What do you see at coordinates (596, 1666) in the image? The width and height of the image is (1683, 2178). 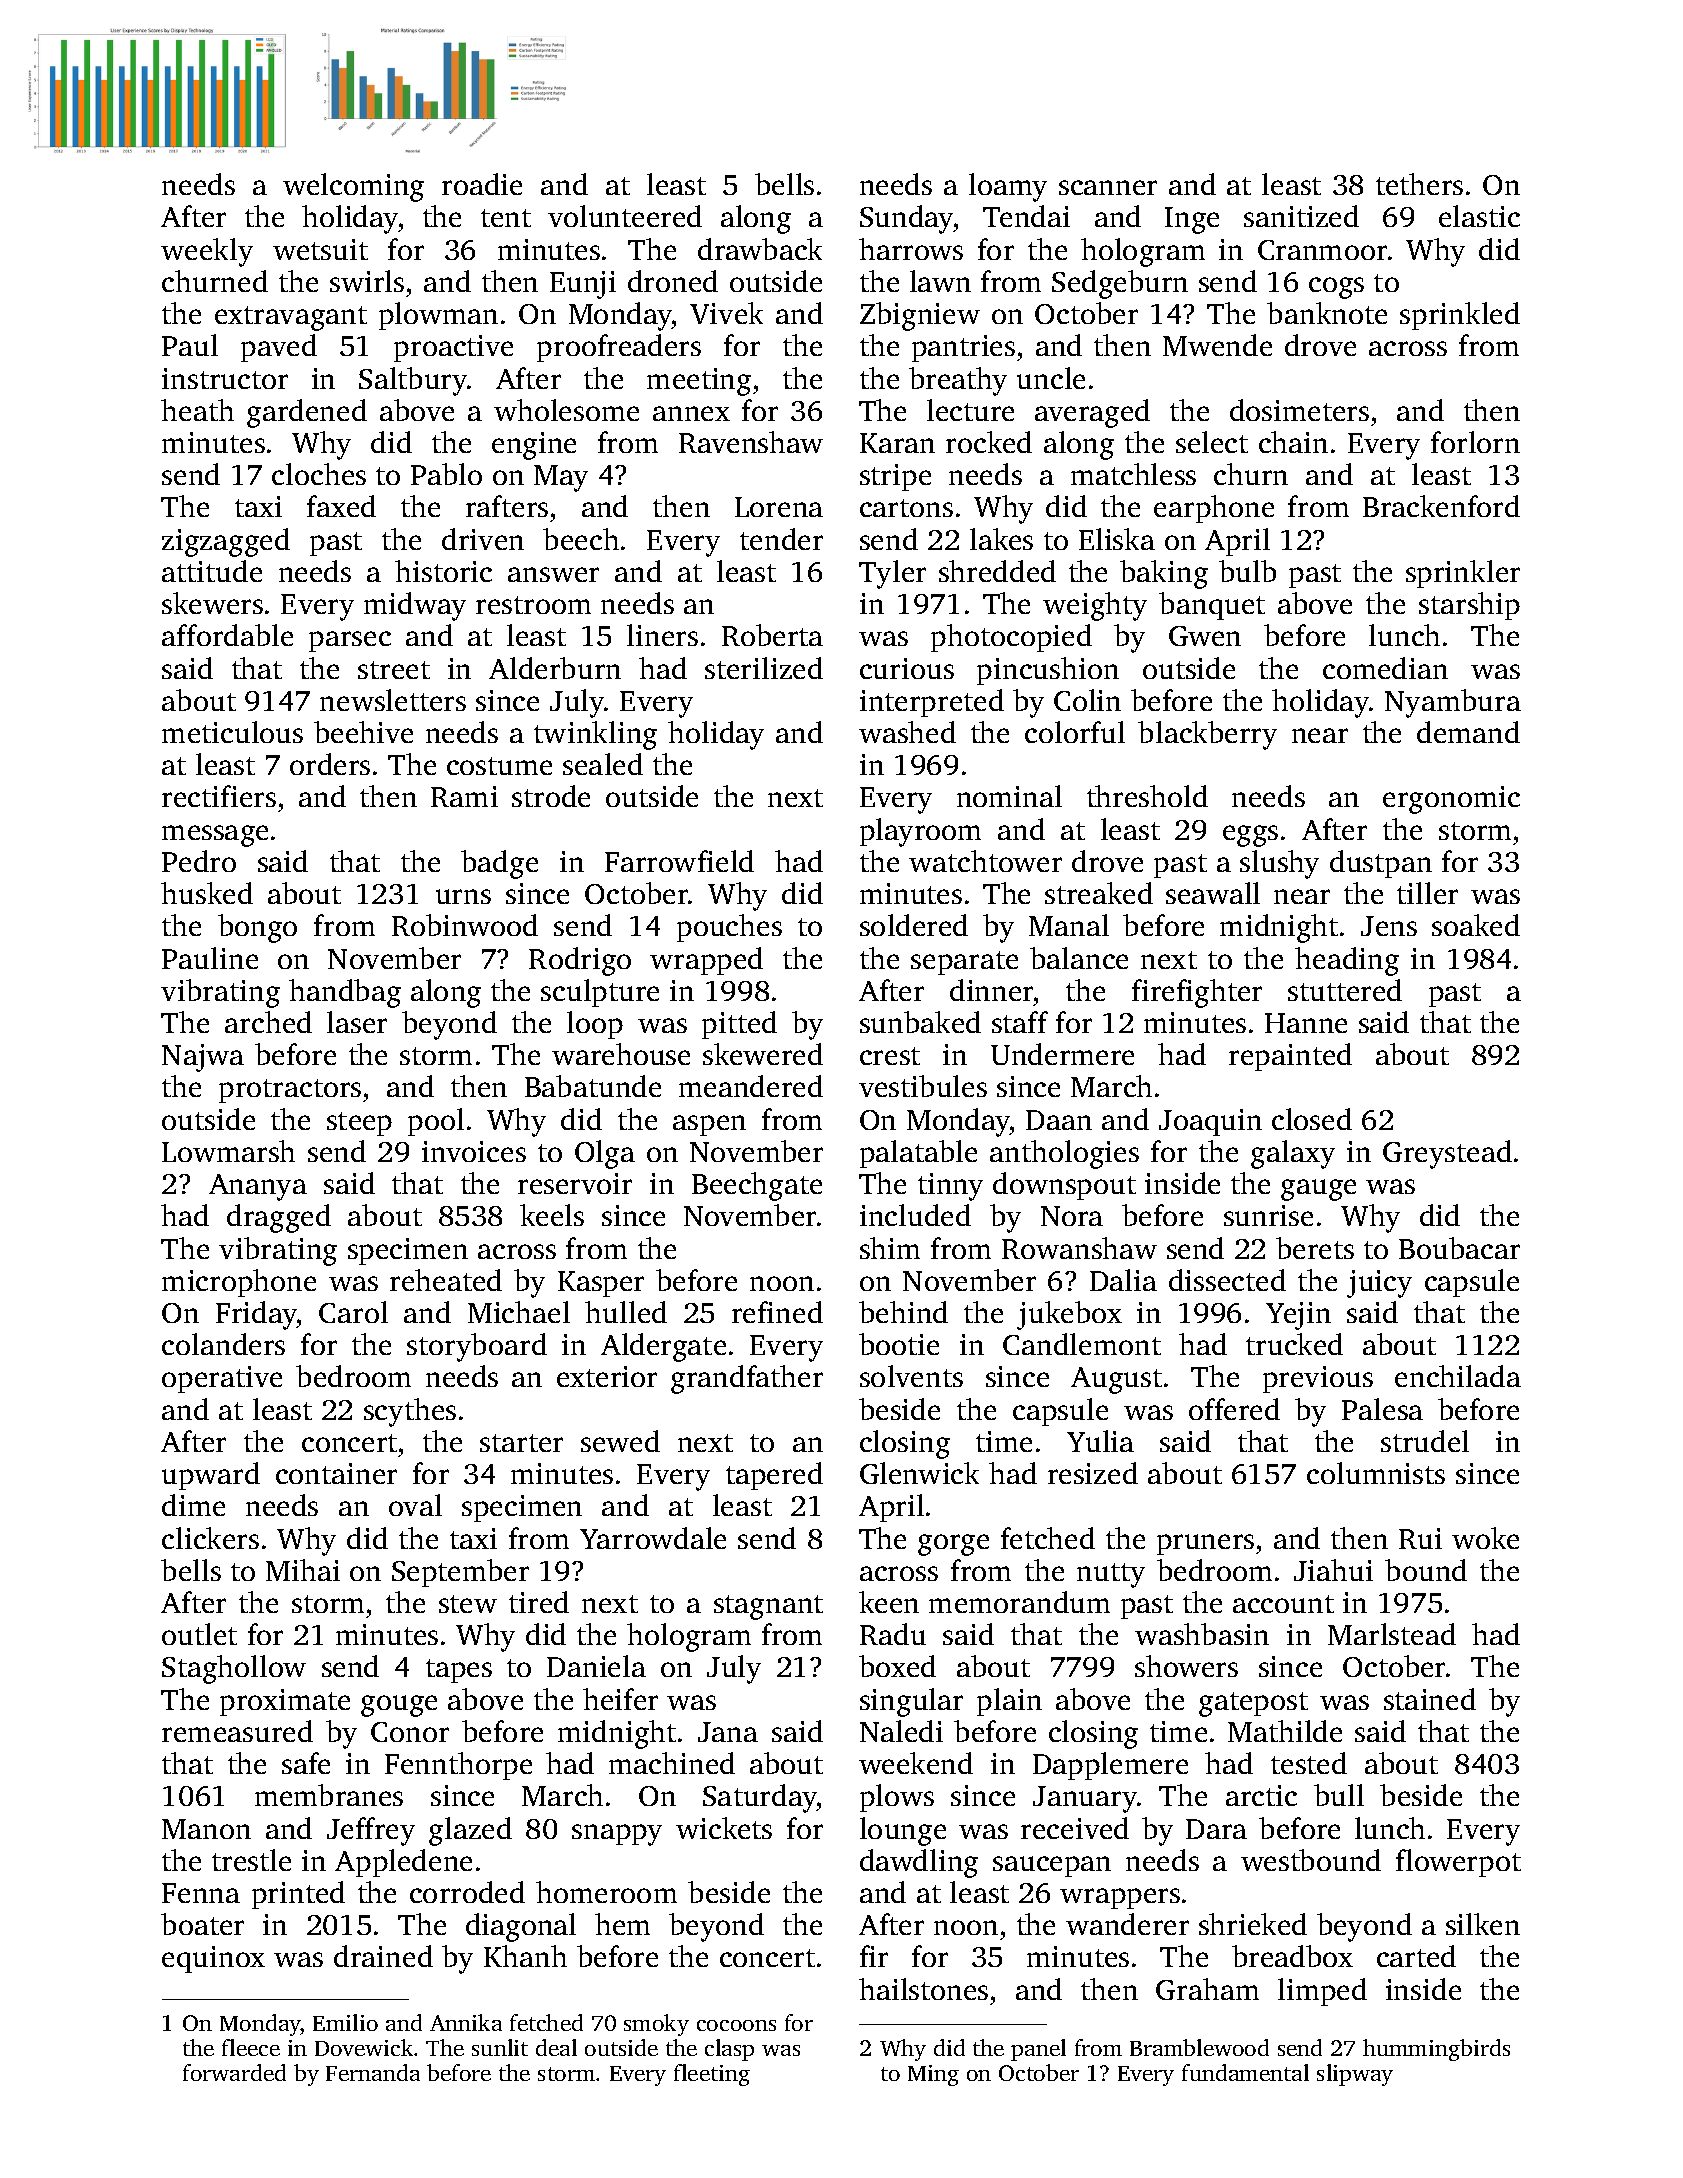 I see `Daniela` at bounding box center [596, 1666].
